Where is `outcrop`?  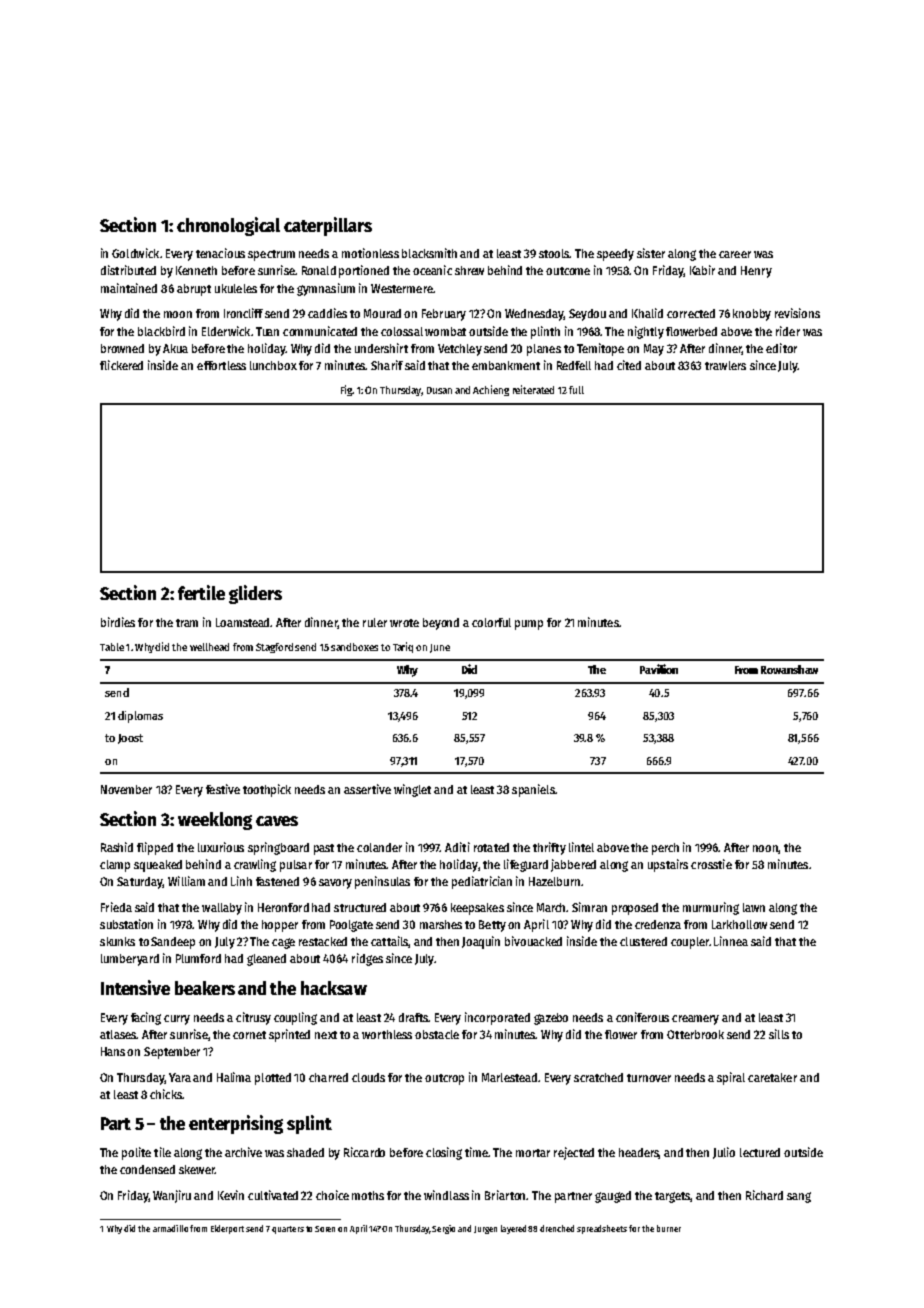 outcrop is located at coordinates (444, 1079).
